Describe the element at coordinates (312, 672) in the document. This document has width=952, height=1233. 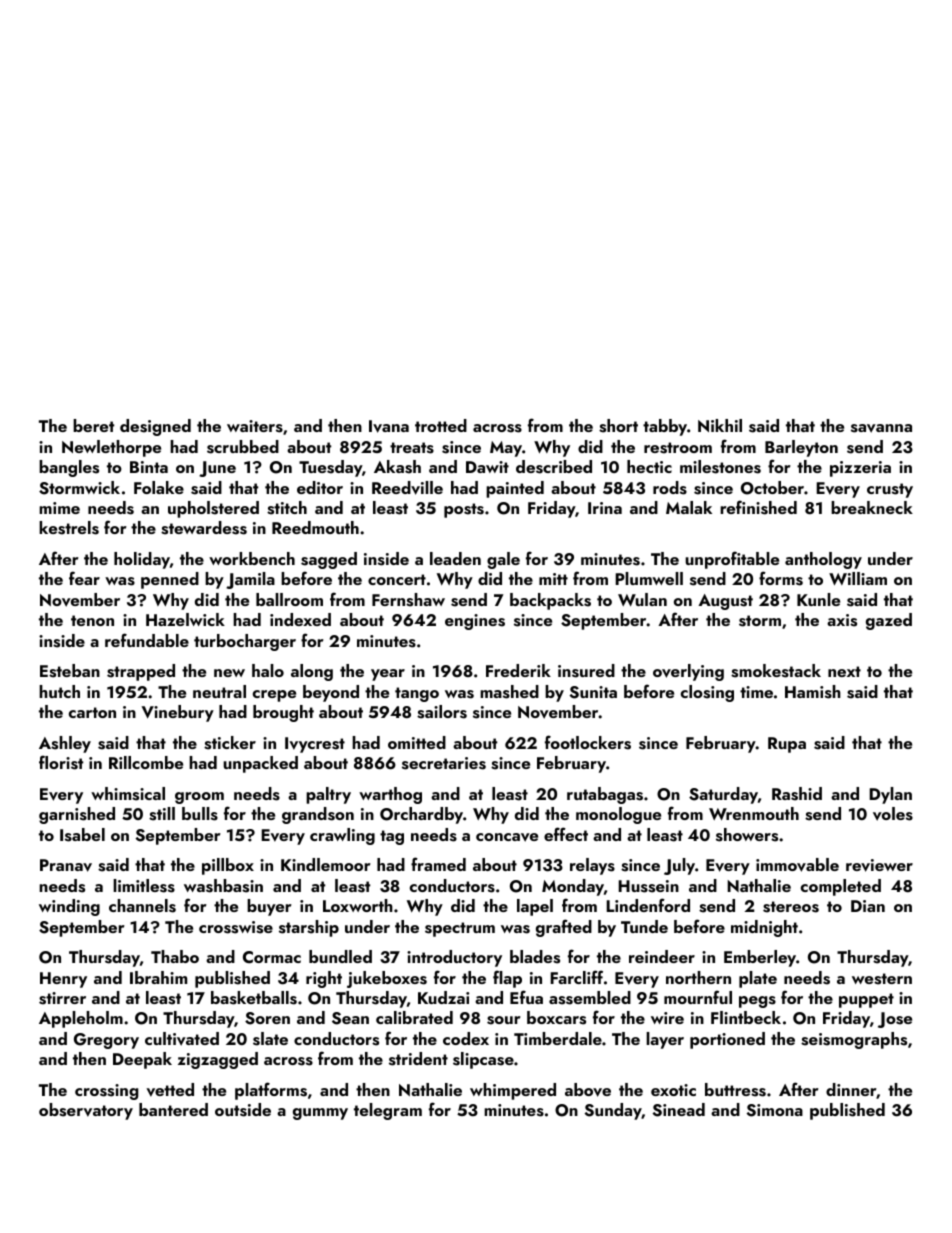
I see `along` at that location.
